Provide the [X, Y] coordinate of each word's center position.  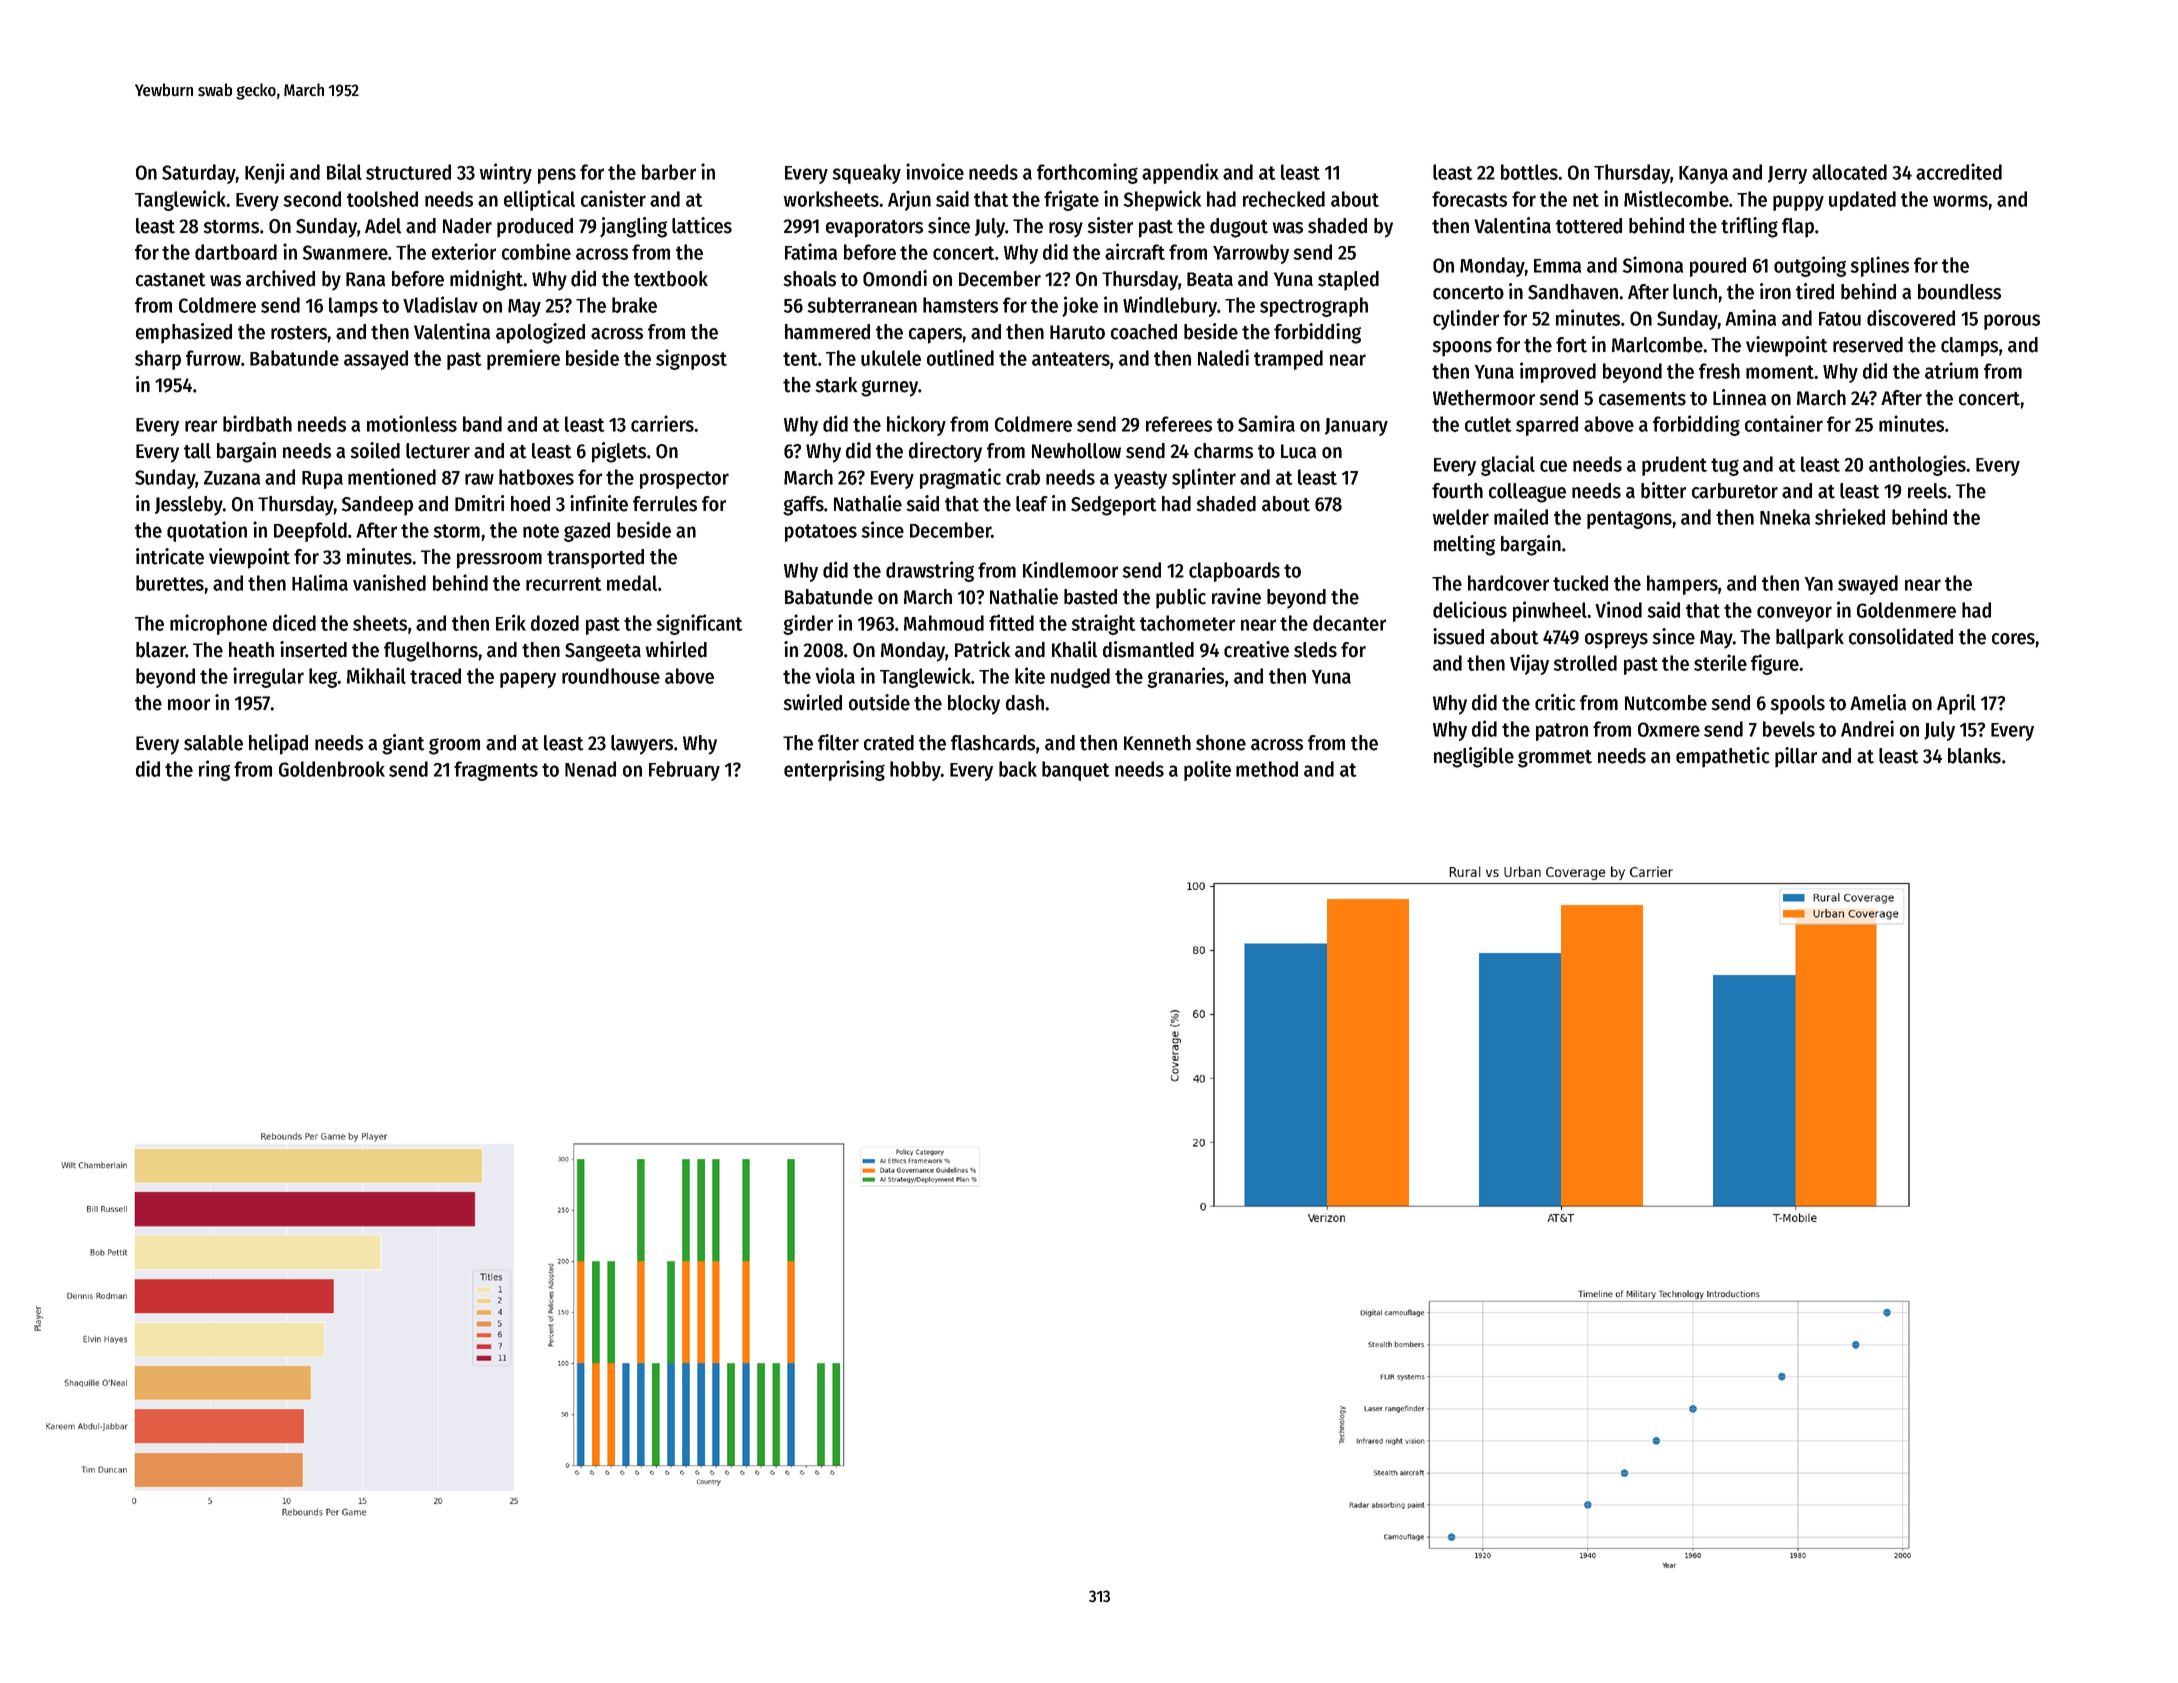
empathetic [1722, 757]
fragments [496, 771]
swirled [812, 702]
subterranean [862, 305]
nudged [1080, 678]
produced [535, 228]
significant [699, 624]
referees [1179, 424]
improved [1558, 372]
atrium [1951, 370]
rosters [299, 333]
